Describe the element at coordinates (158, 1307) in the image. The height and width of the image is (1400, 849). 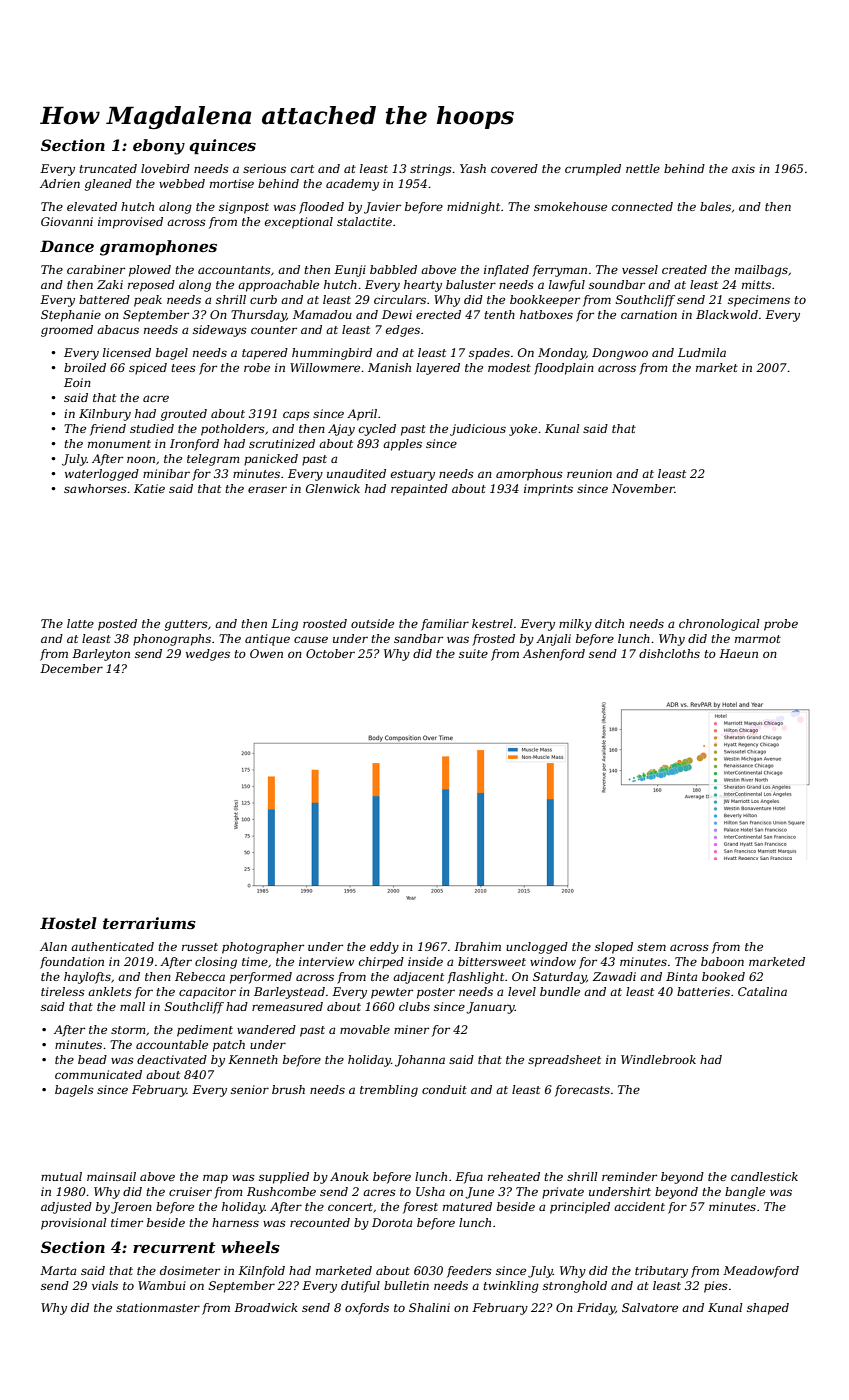
I see `stationmaster` at that location.
